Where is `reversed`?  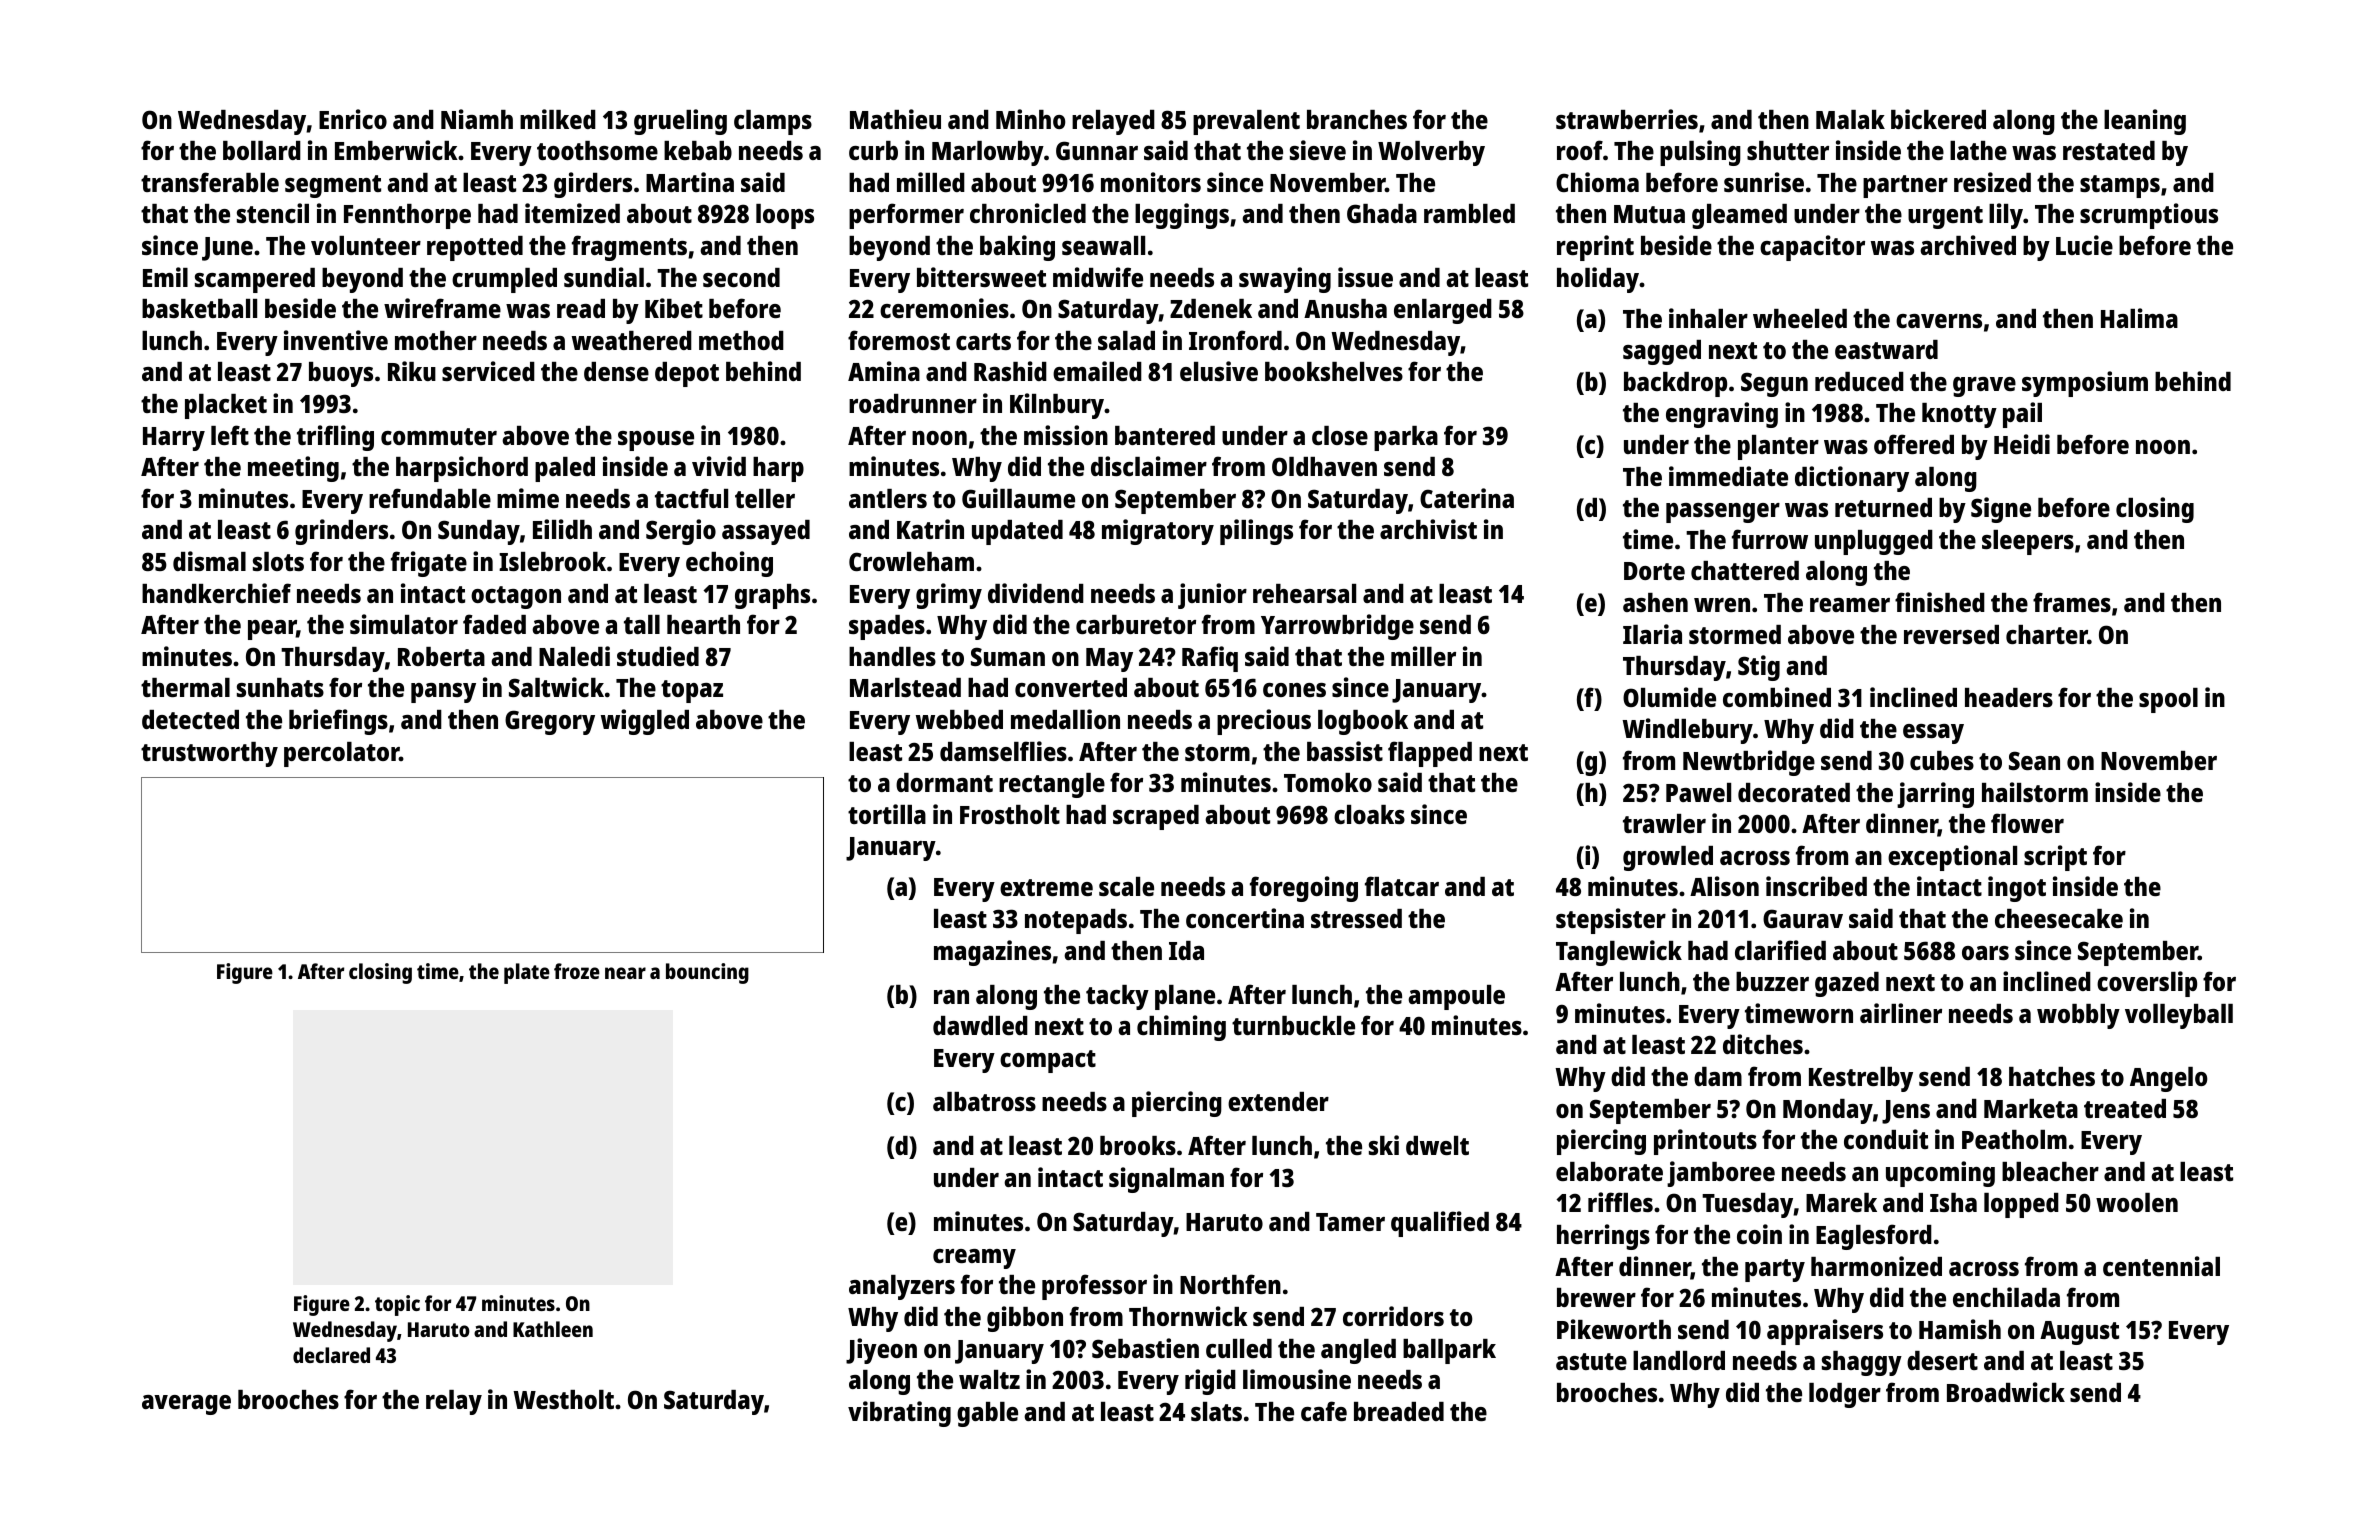
reversed is located at coordinates (1951, 634).
